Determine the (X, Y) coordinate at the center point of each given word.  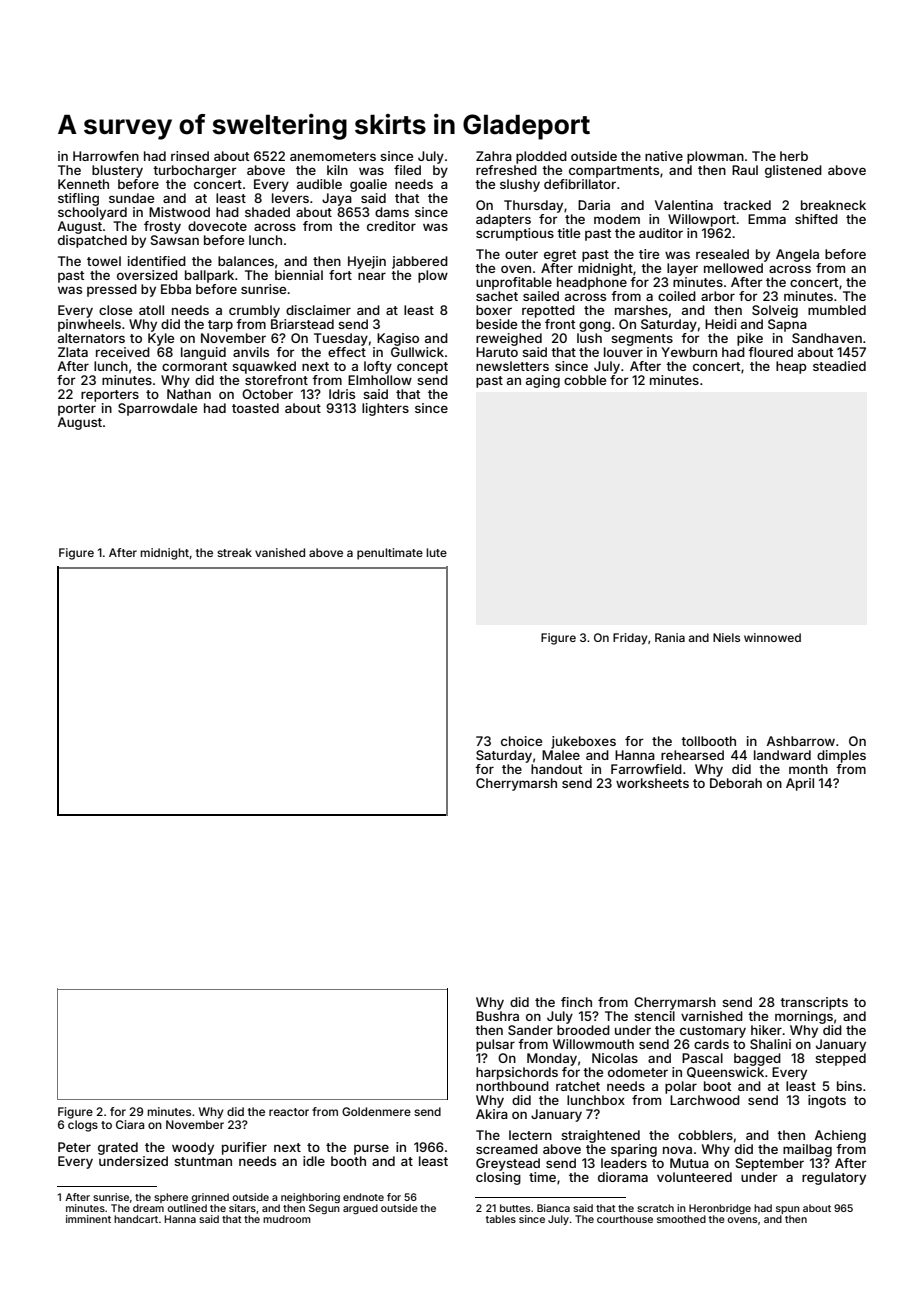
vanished (280, 552)
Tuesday (341, 339)
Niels (726, 637)
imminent (88, 1219)
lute (436, 552)
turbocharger (195, 171)
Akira (492, 1114)
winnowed (772, 637)
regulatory (834, 1178)
